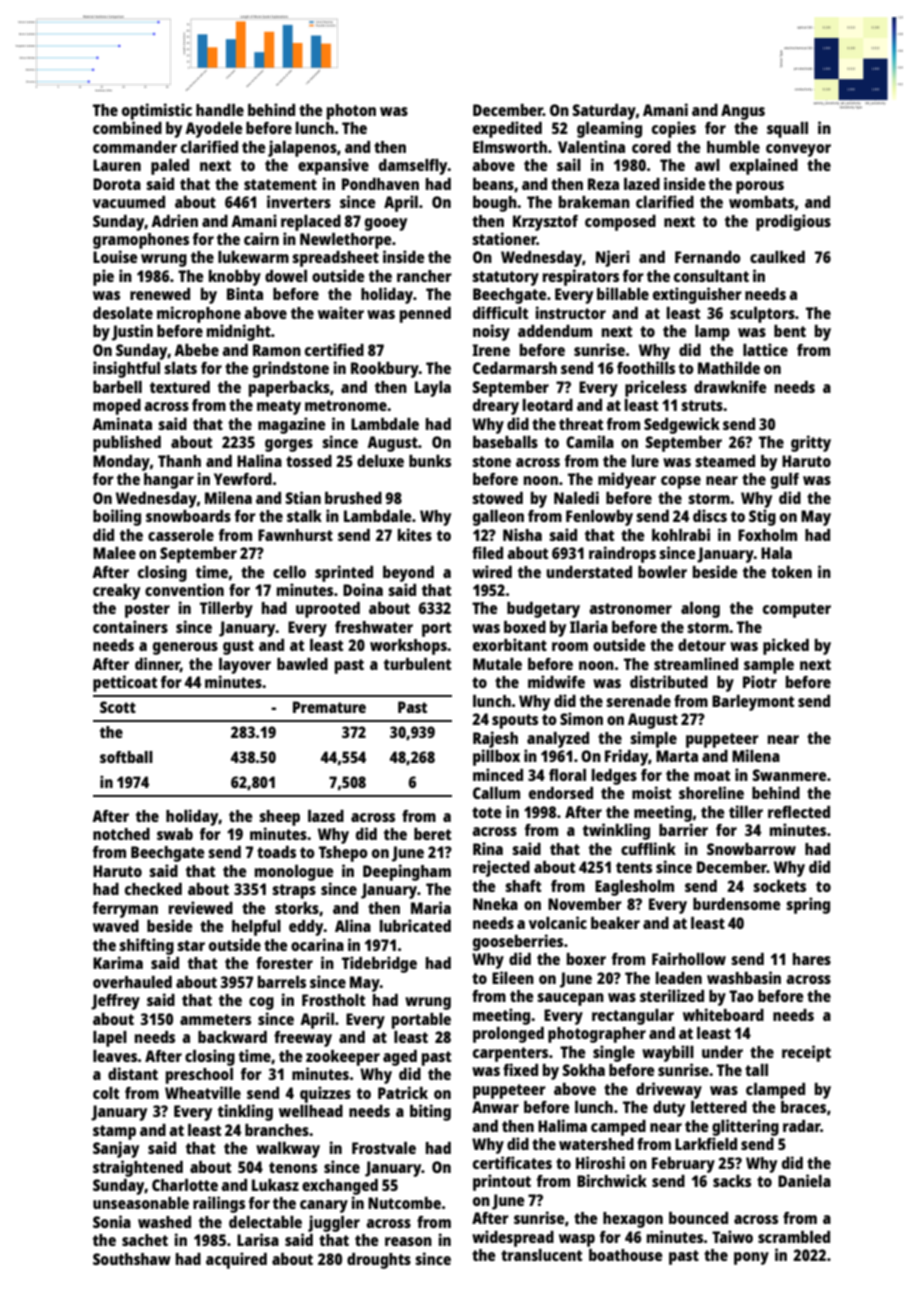 The width and height of the image is (924, 1308). What do you see at coordinates (711, 276) in the image?
I see `consultant` at bounding box center [711, 276].
